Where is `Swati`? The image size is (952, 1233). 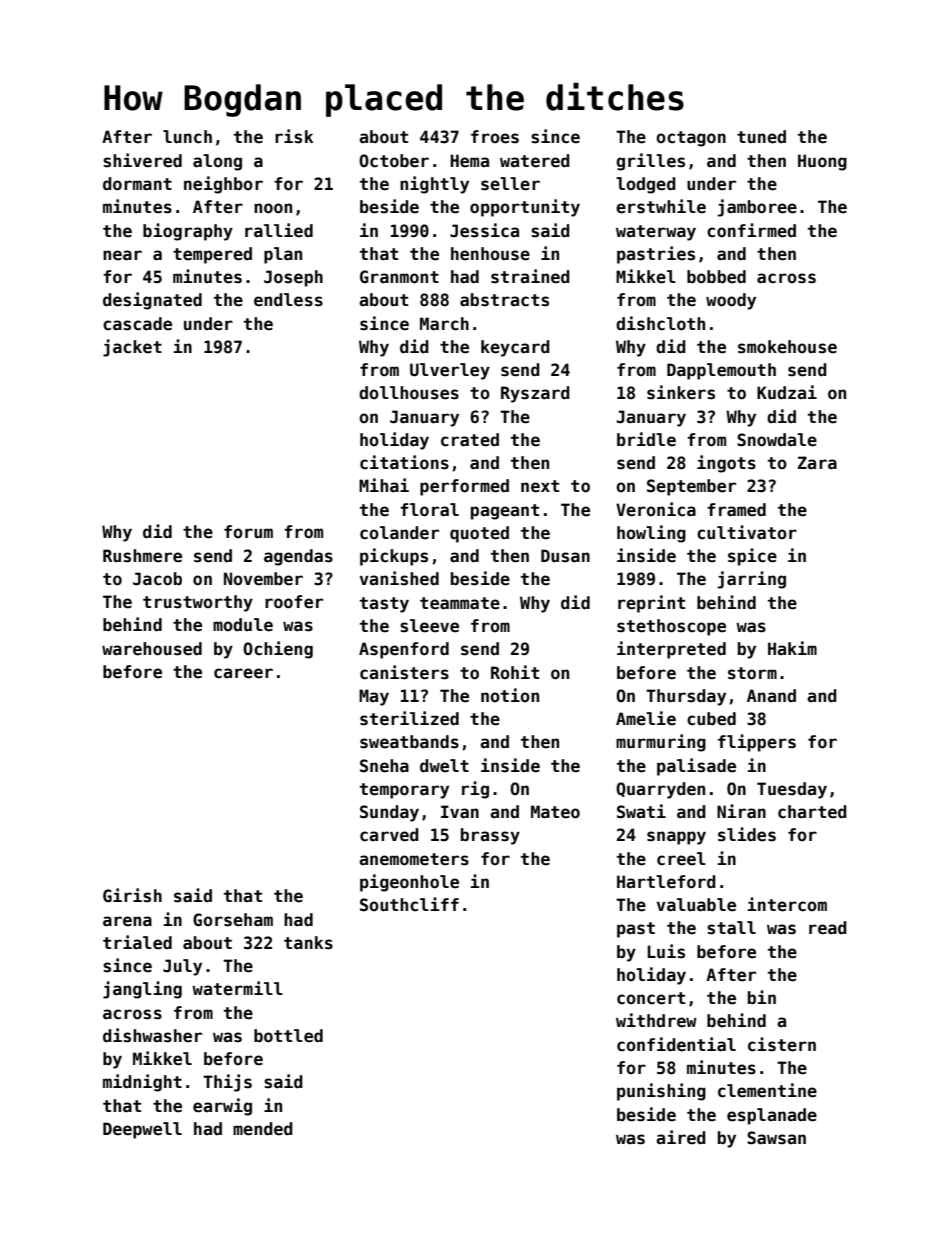 Swati is located at coordinates (641, 811).
